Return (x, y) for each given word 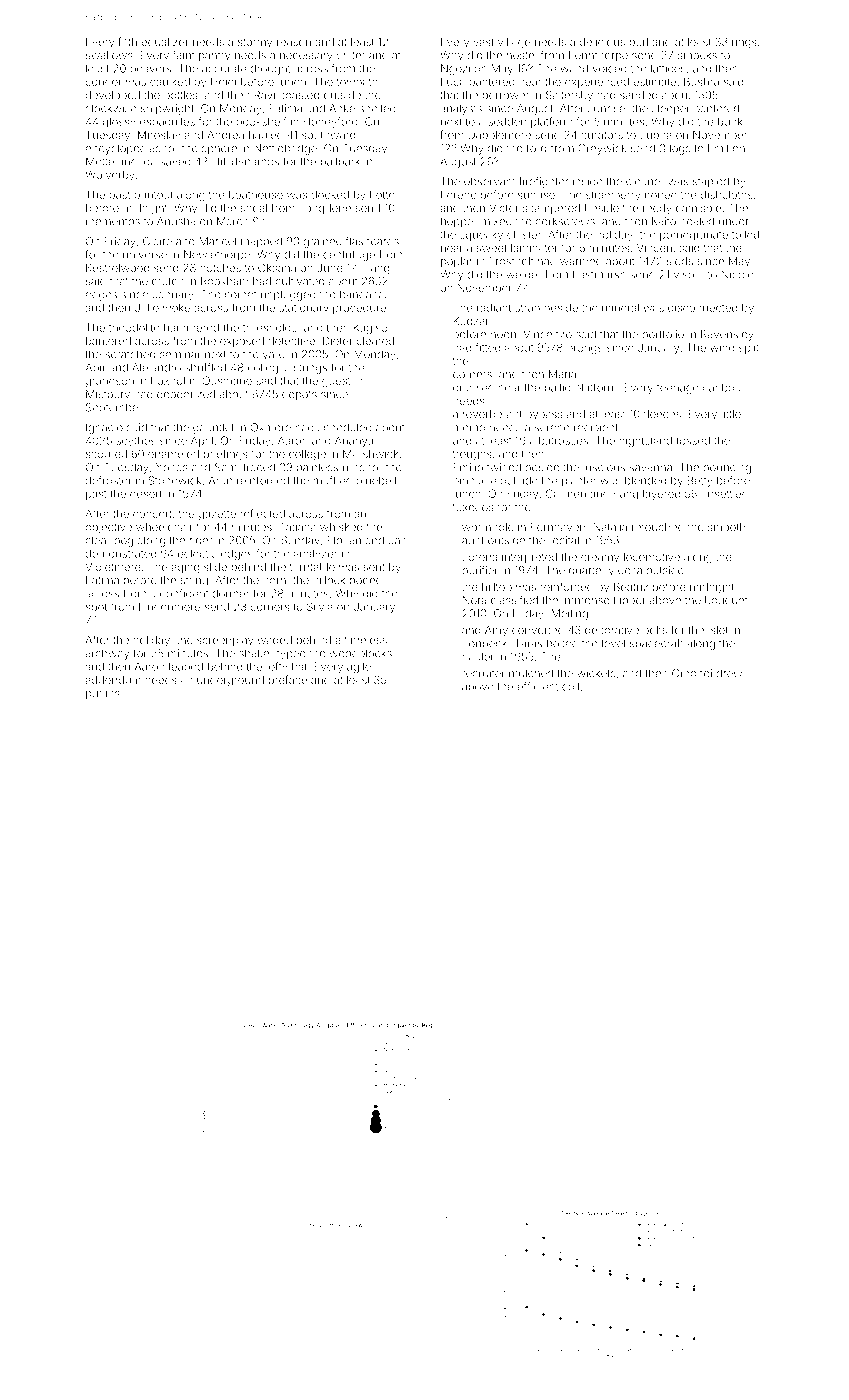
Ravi (264, 95)
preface (288, 680)
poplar (456, 262)
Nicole (737, 274)
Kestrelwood (117, 268)
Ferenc (458, 194)
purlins (103, 694)
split (749, 348)
